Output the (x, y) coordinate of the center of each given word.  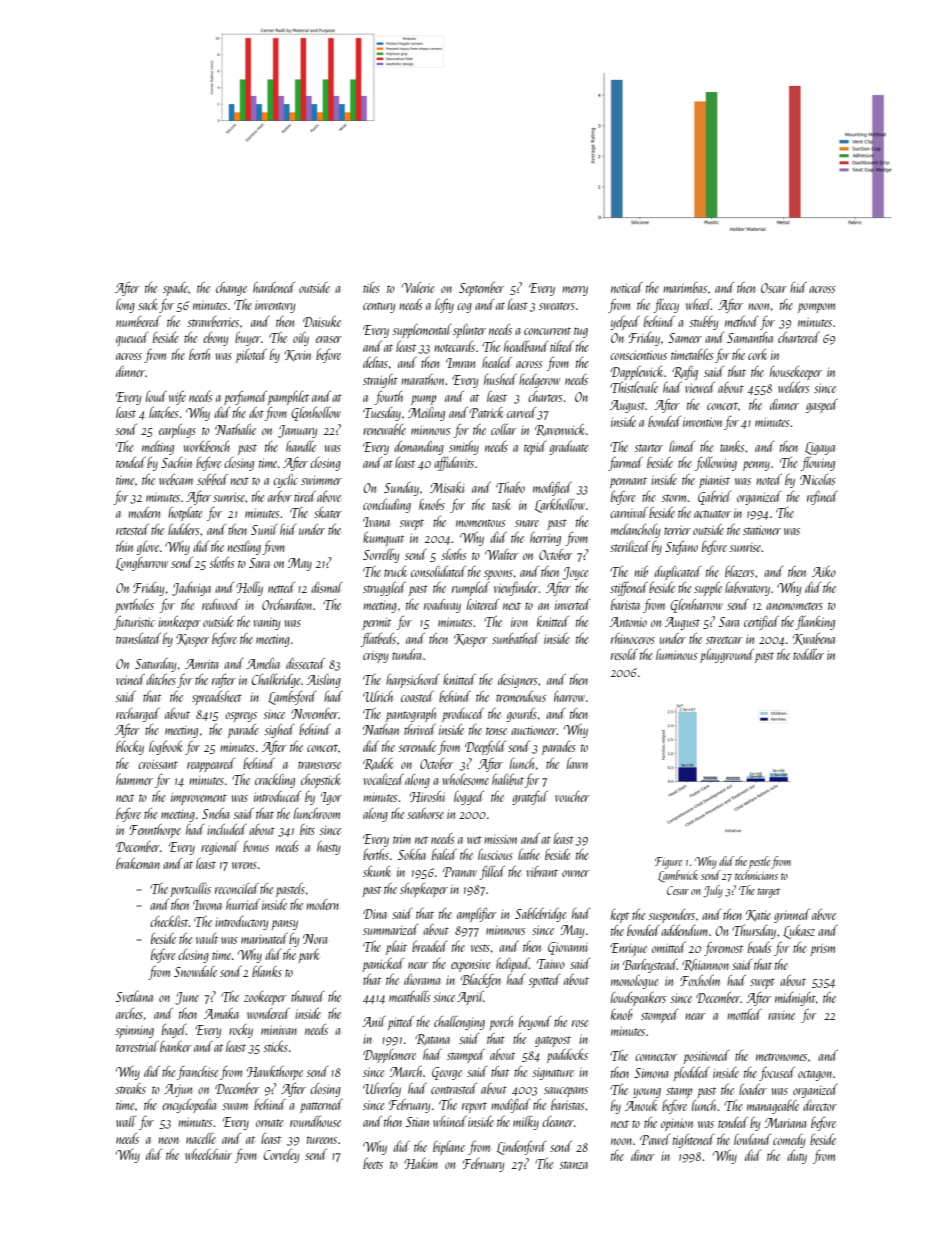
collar (504, 429)
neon (169, 1140)
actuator (712, 514)
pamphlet (288, 398)
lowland (752, 1139)
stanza (574, 1165)
